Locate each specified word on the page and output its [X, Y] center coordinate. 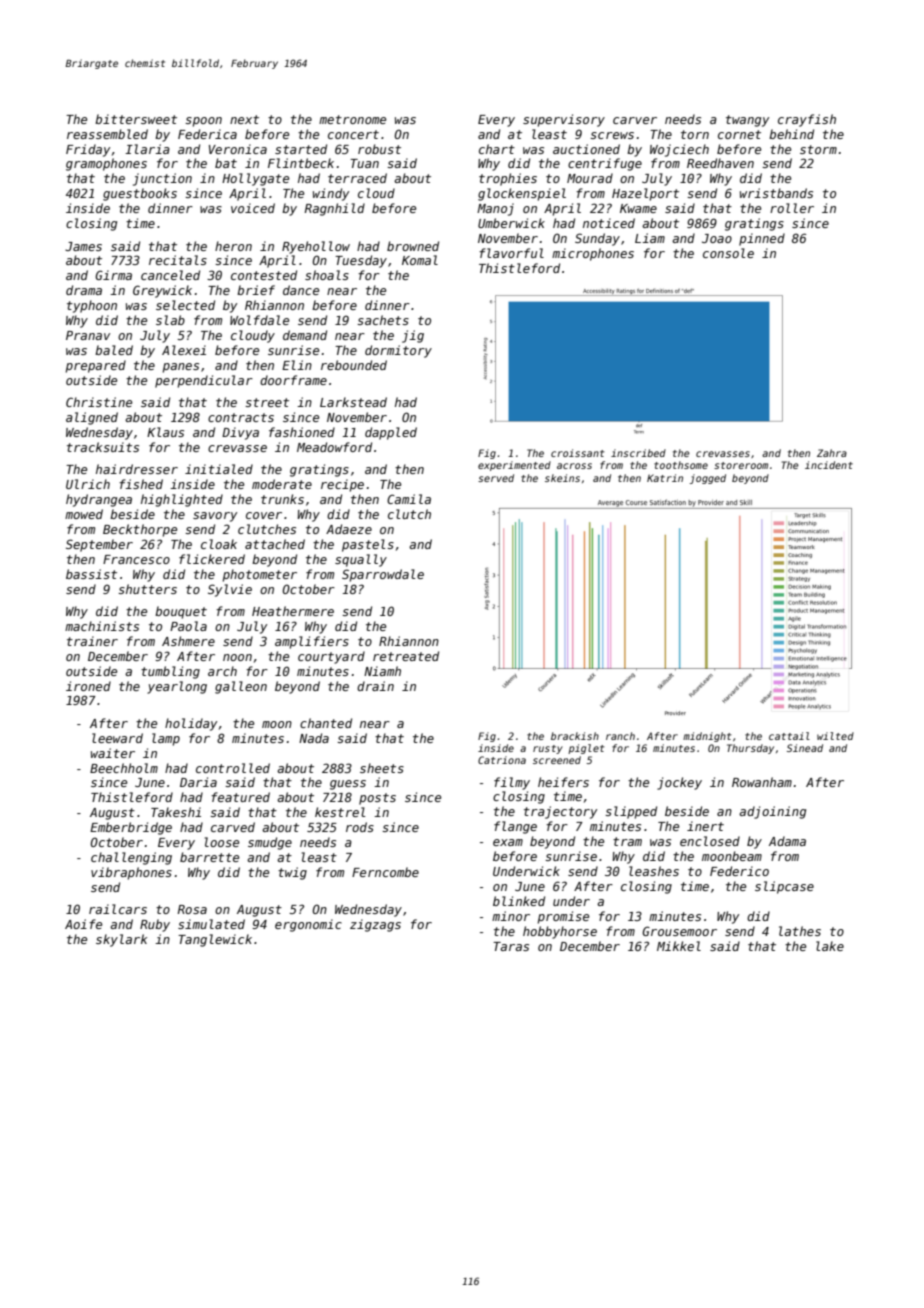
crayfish [807, 120]
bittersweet [136, 119]
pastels [368, 545]
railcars [118, 909]
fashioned [302, 432]
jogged [708, 479]
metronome [352, 119]
